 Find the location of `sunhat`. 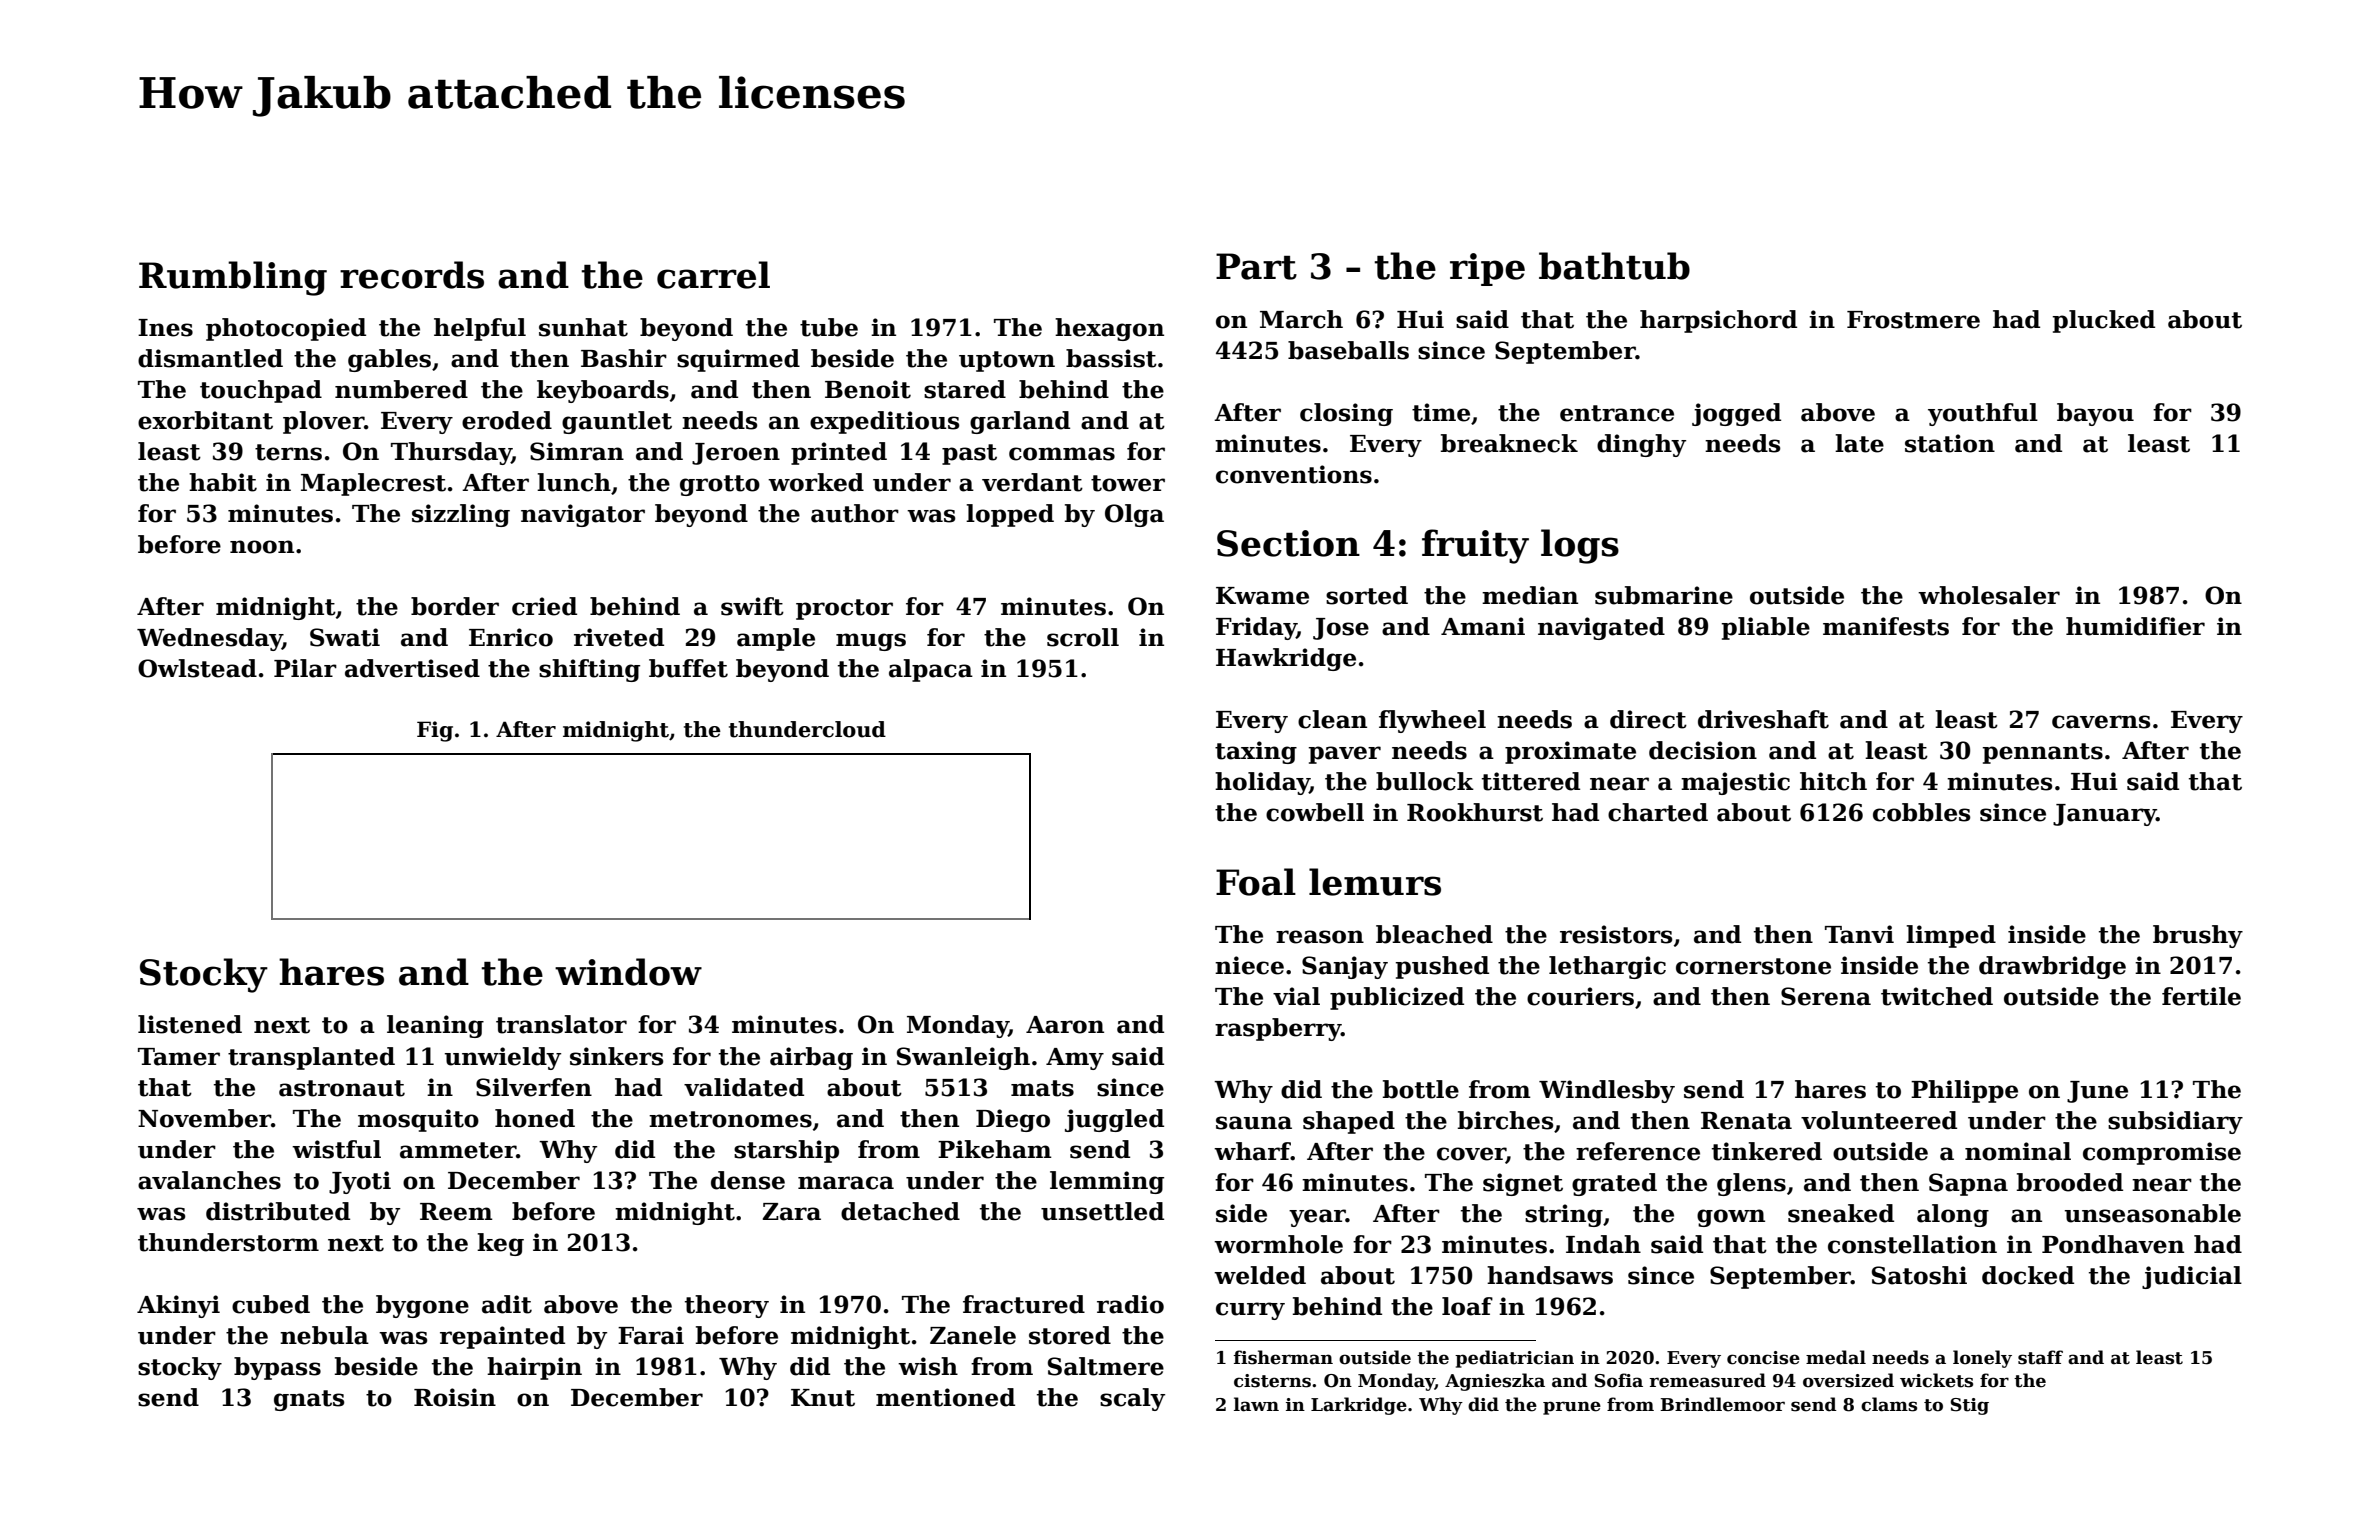

sunhat is located at coordinates (583, 327).
